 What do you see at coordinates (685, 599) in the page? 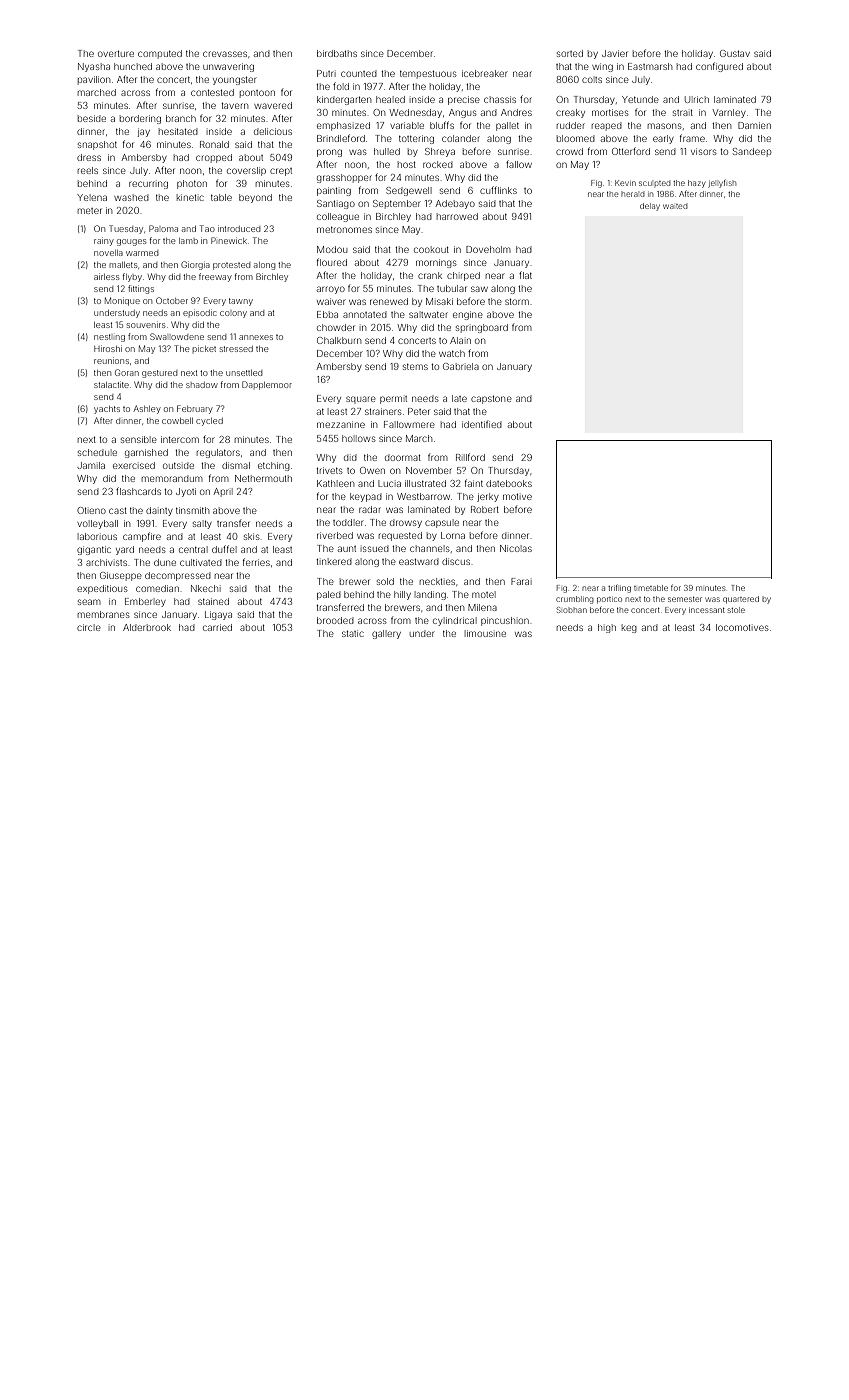
I see `semester` at bounding box center [685, 599].
